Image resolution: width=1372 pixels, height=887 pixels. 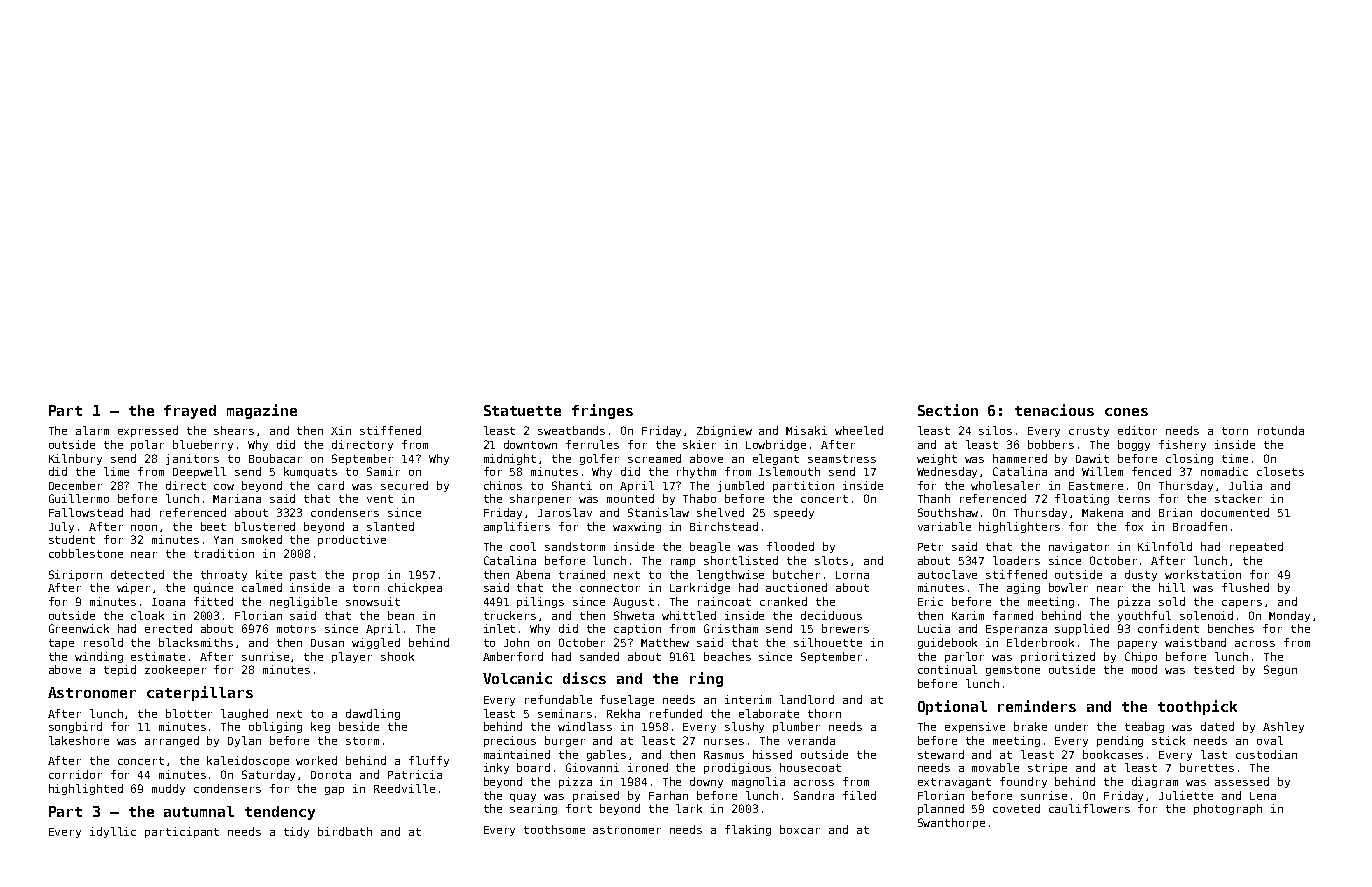 What do you see at coordinates (571, 430) in the screenshot?
I see `sweatbands` at bounding box center [571, 430].
